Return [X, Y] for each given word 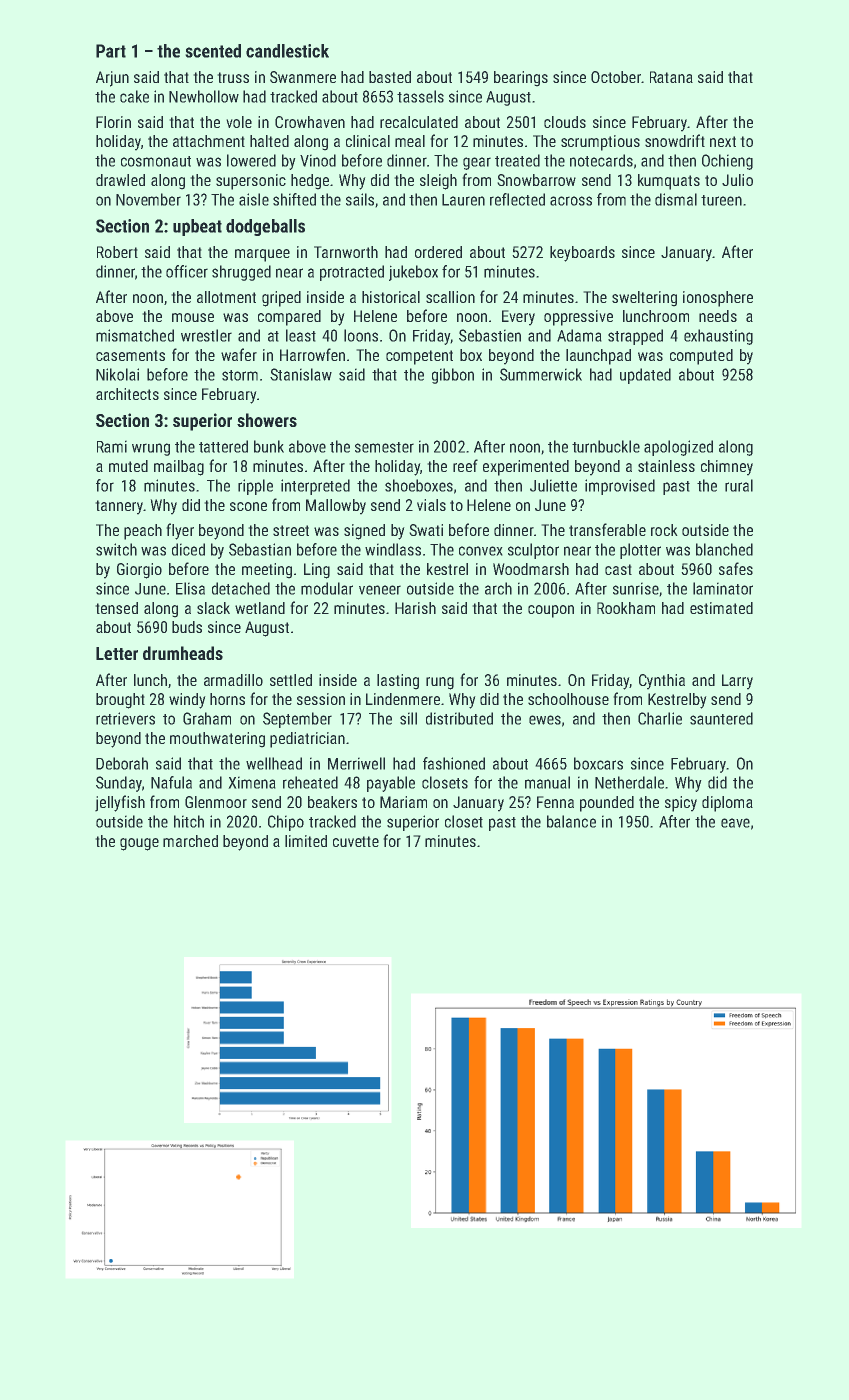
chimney [727, 468]
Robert [117, 252]
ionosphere [718, 299]
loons [361, 335]
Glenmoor [216, 802]
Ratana [671, 77]
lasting [398, 682]
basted [390, 77]
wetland [260, 608]
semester [384, 447]
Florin [113, 122]
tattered [223, 446]
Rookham [626, 608]
